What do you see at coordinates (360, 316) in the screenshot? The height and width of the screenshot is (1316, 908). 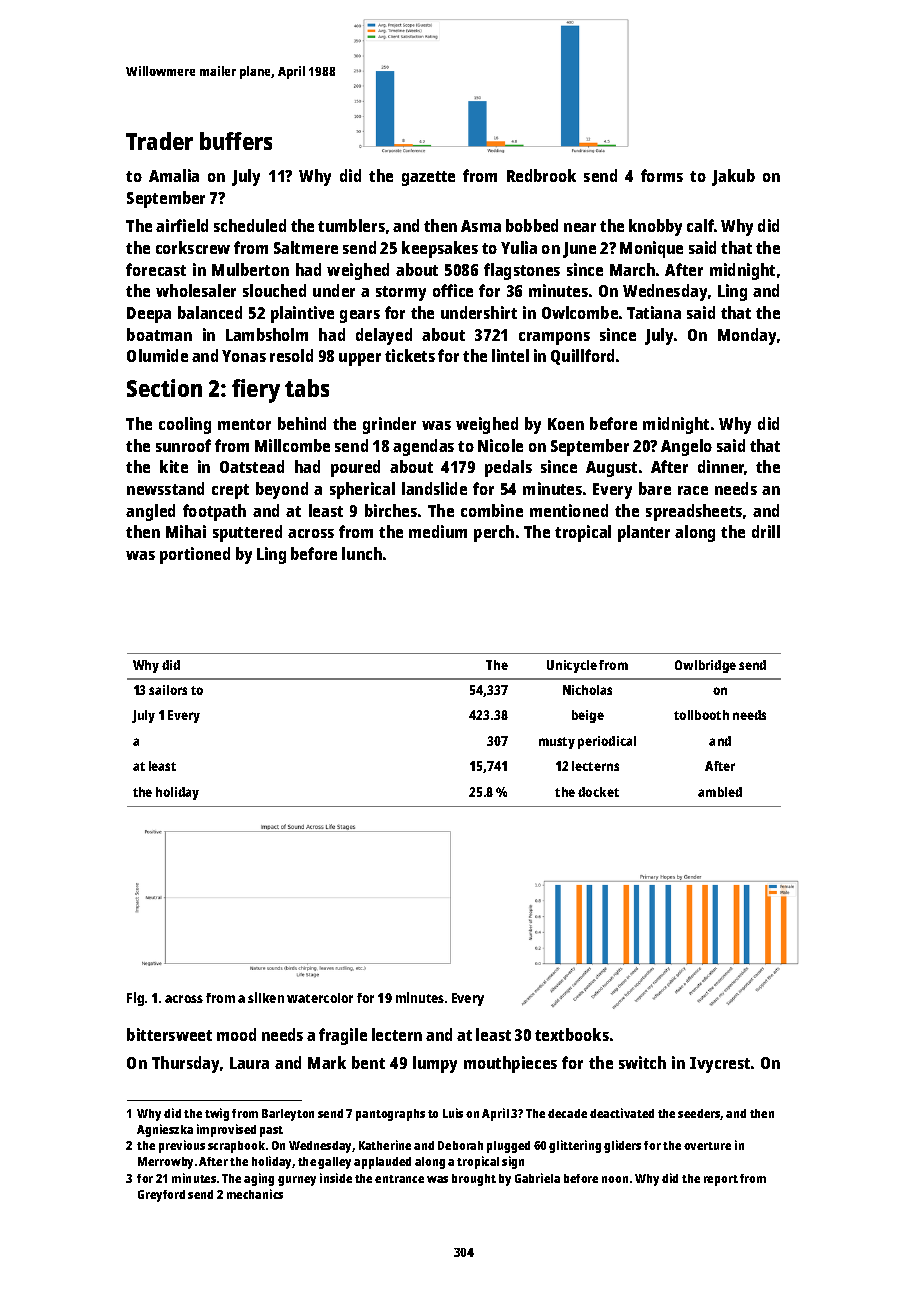 I see `gears` at bounding box center [360, 316].
